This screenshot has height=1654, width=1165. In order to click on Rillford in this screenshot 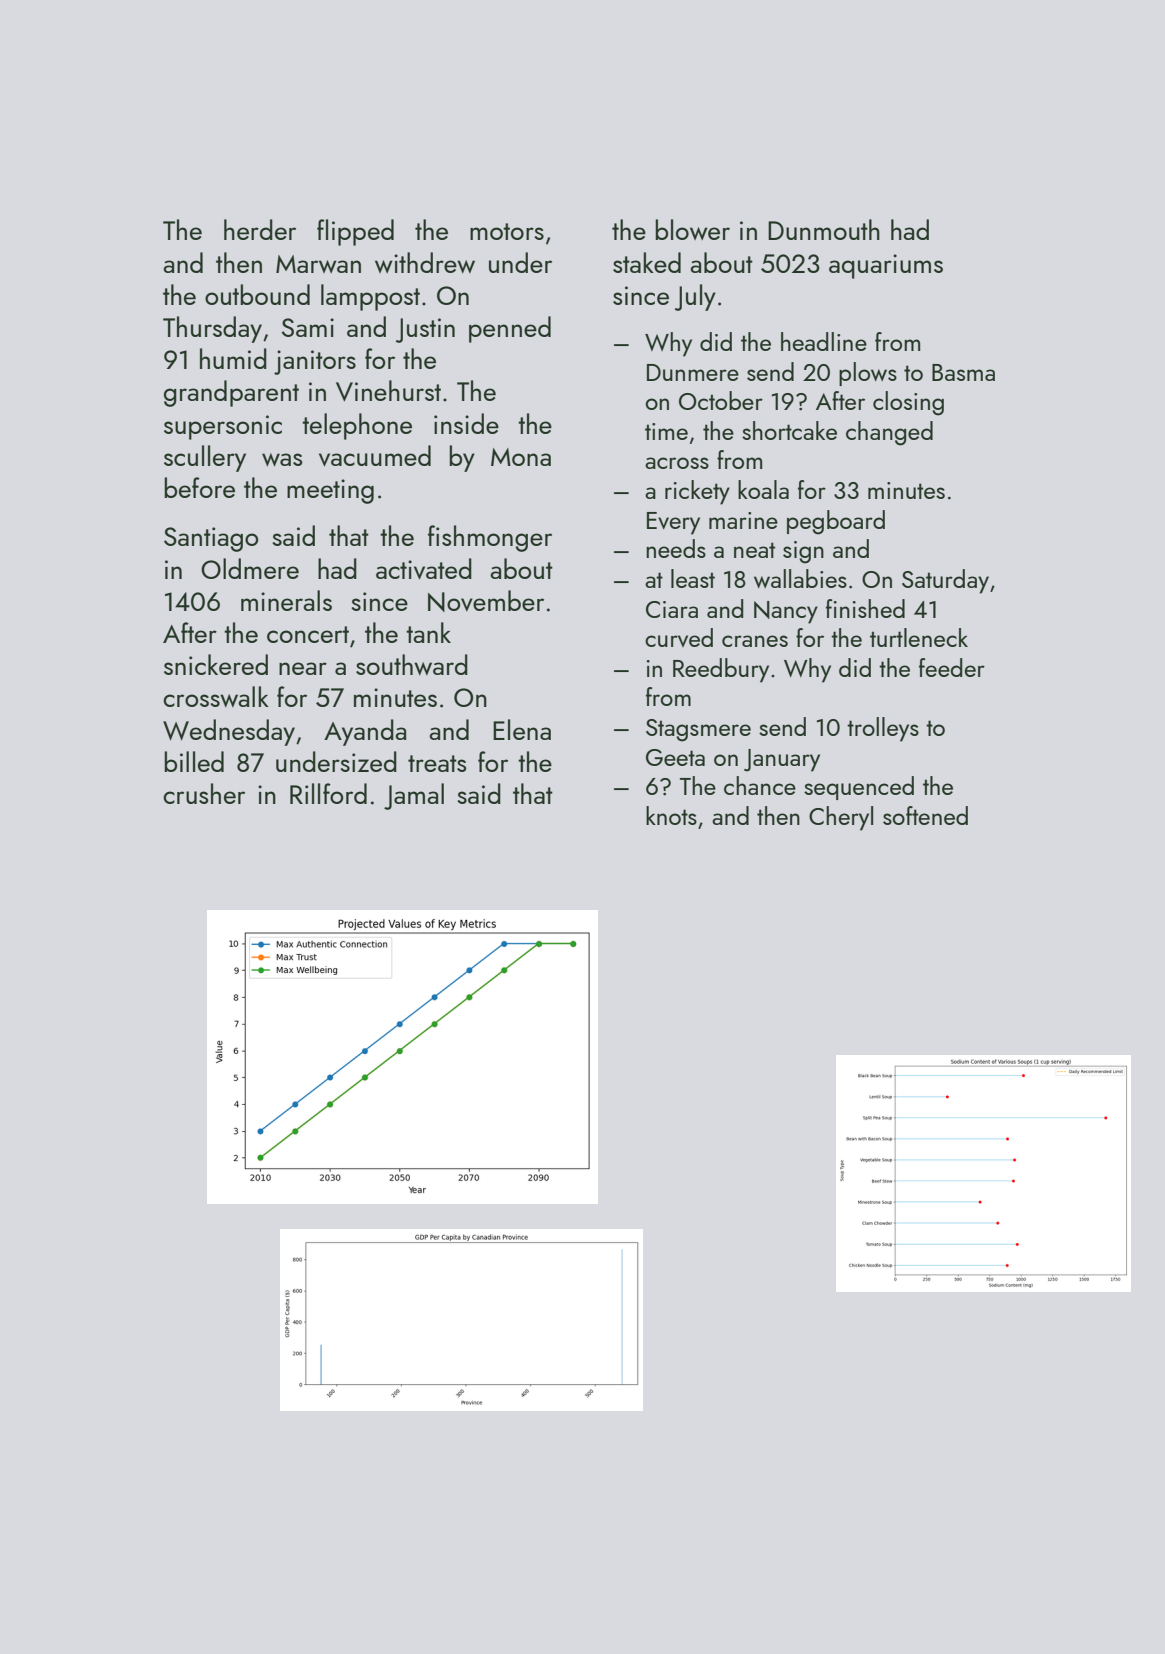, I will do `click(328, 793)`.
